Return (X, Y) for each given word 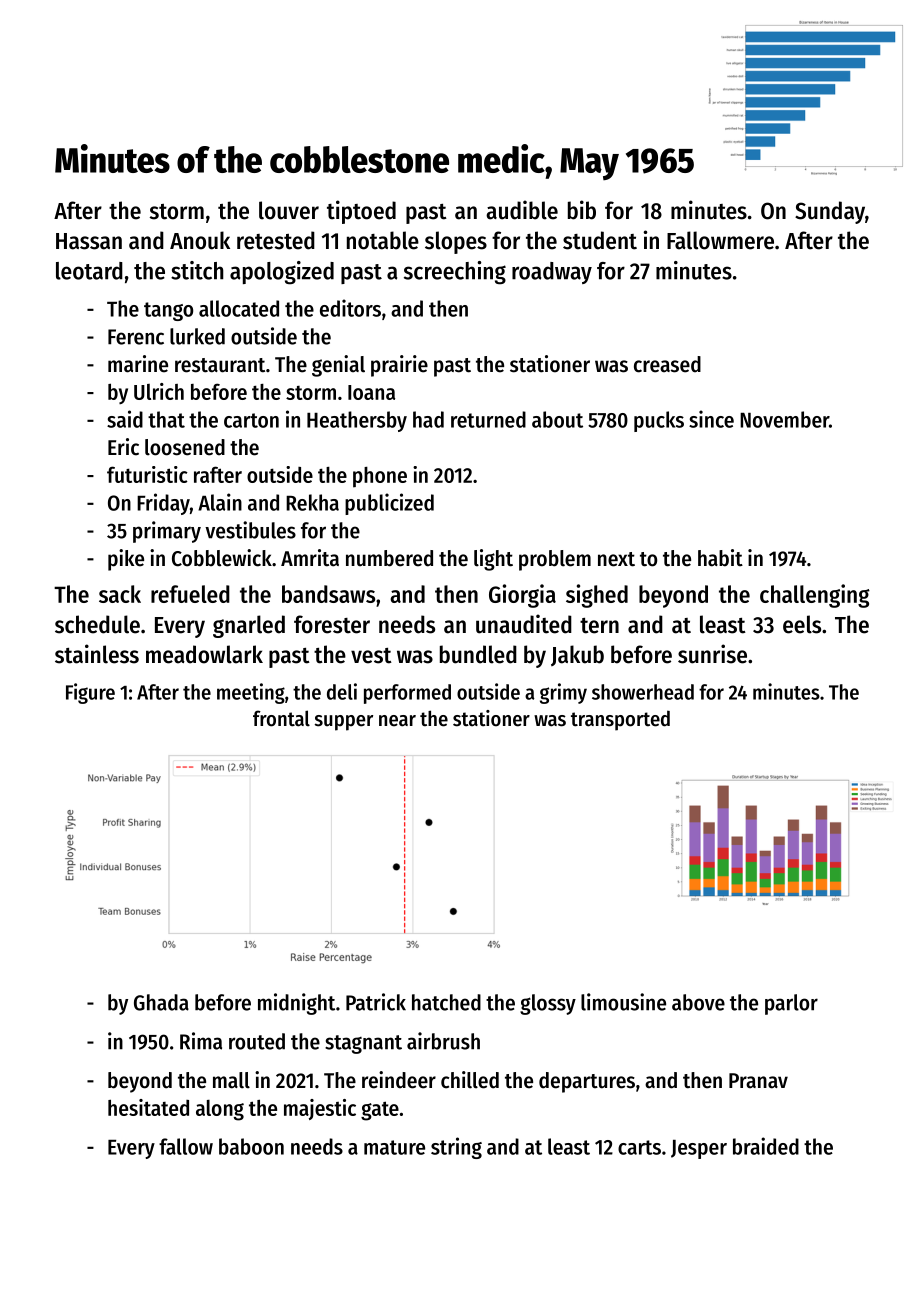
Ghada (161, 1002)
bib (582, 210)
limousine (623, 1002)
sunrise (712, 654)
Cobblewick (222, 558)
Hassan (89, 241)
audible (522, 210)
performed (407, 694)
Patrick (376, 1002)
